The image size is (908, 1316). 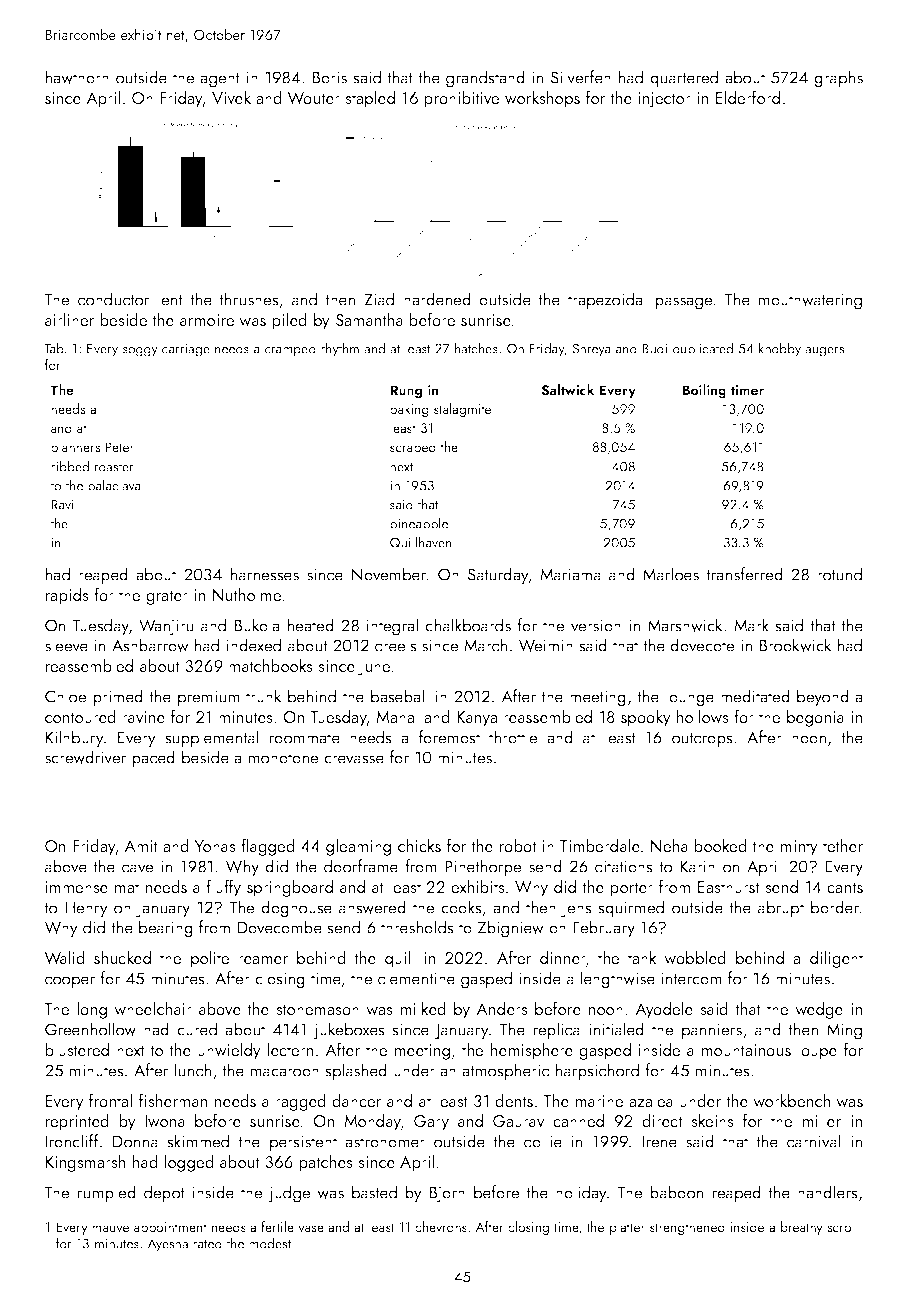 What do you see at coordinates (702, 645) in the image?
I see `dovecote` at bounding box center [702, 645].
